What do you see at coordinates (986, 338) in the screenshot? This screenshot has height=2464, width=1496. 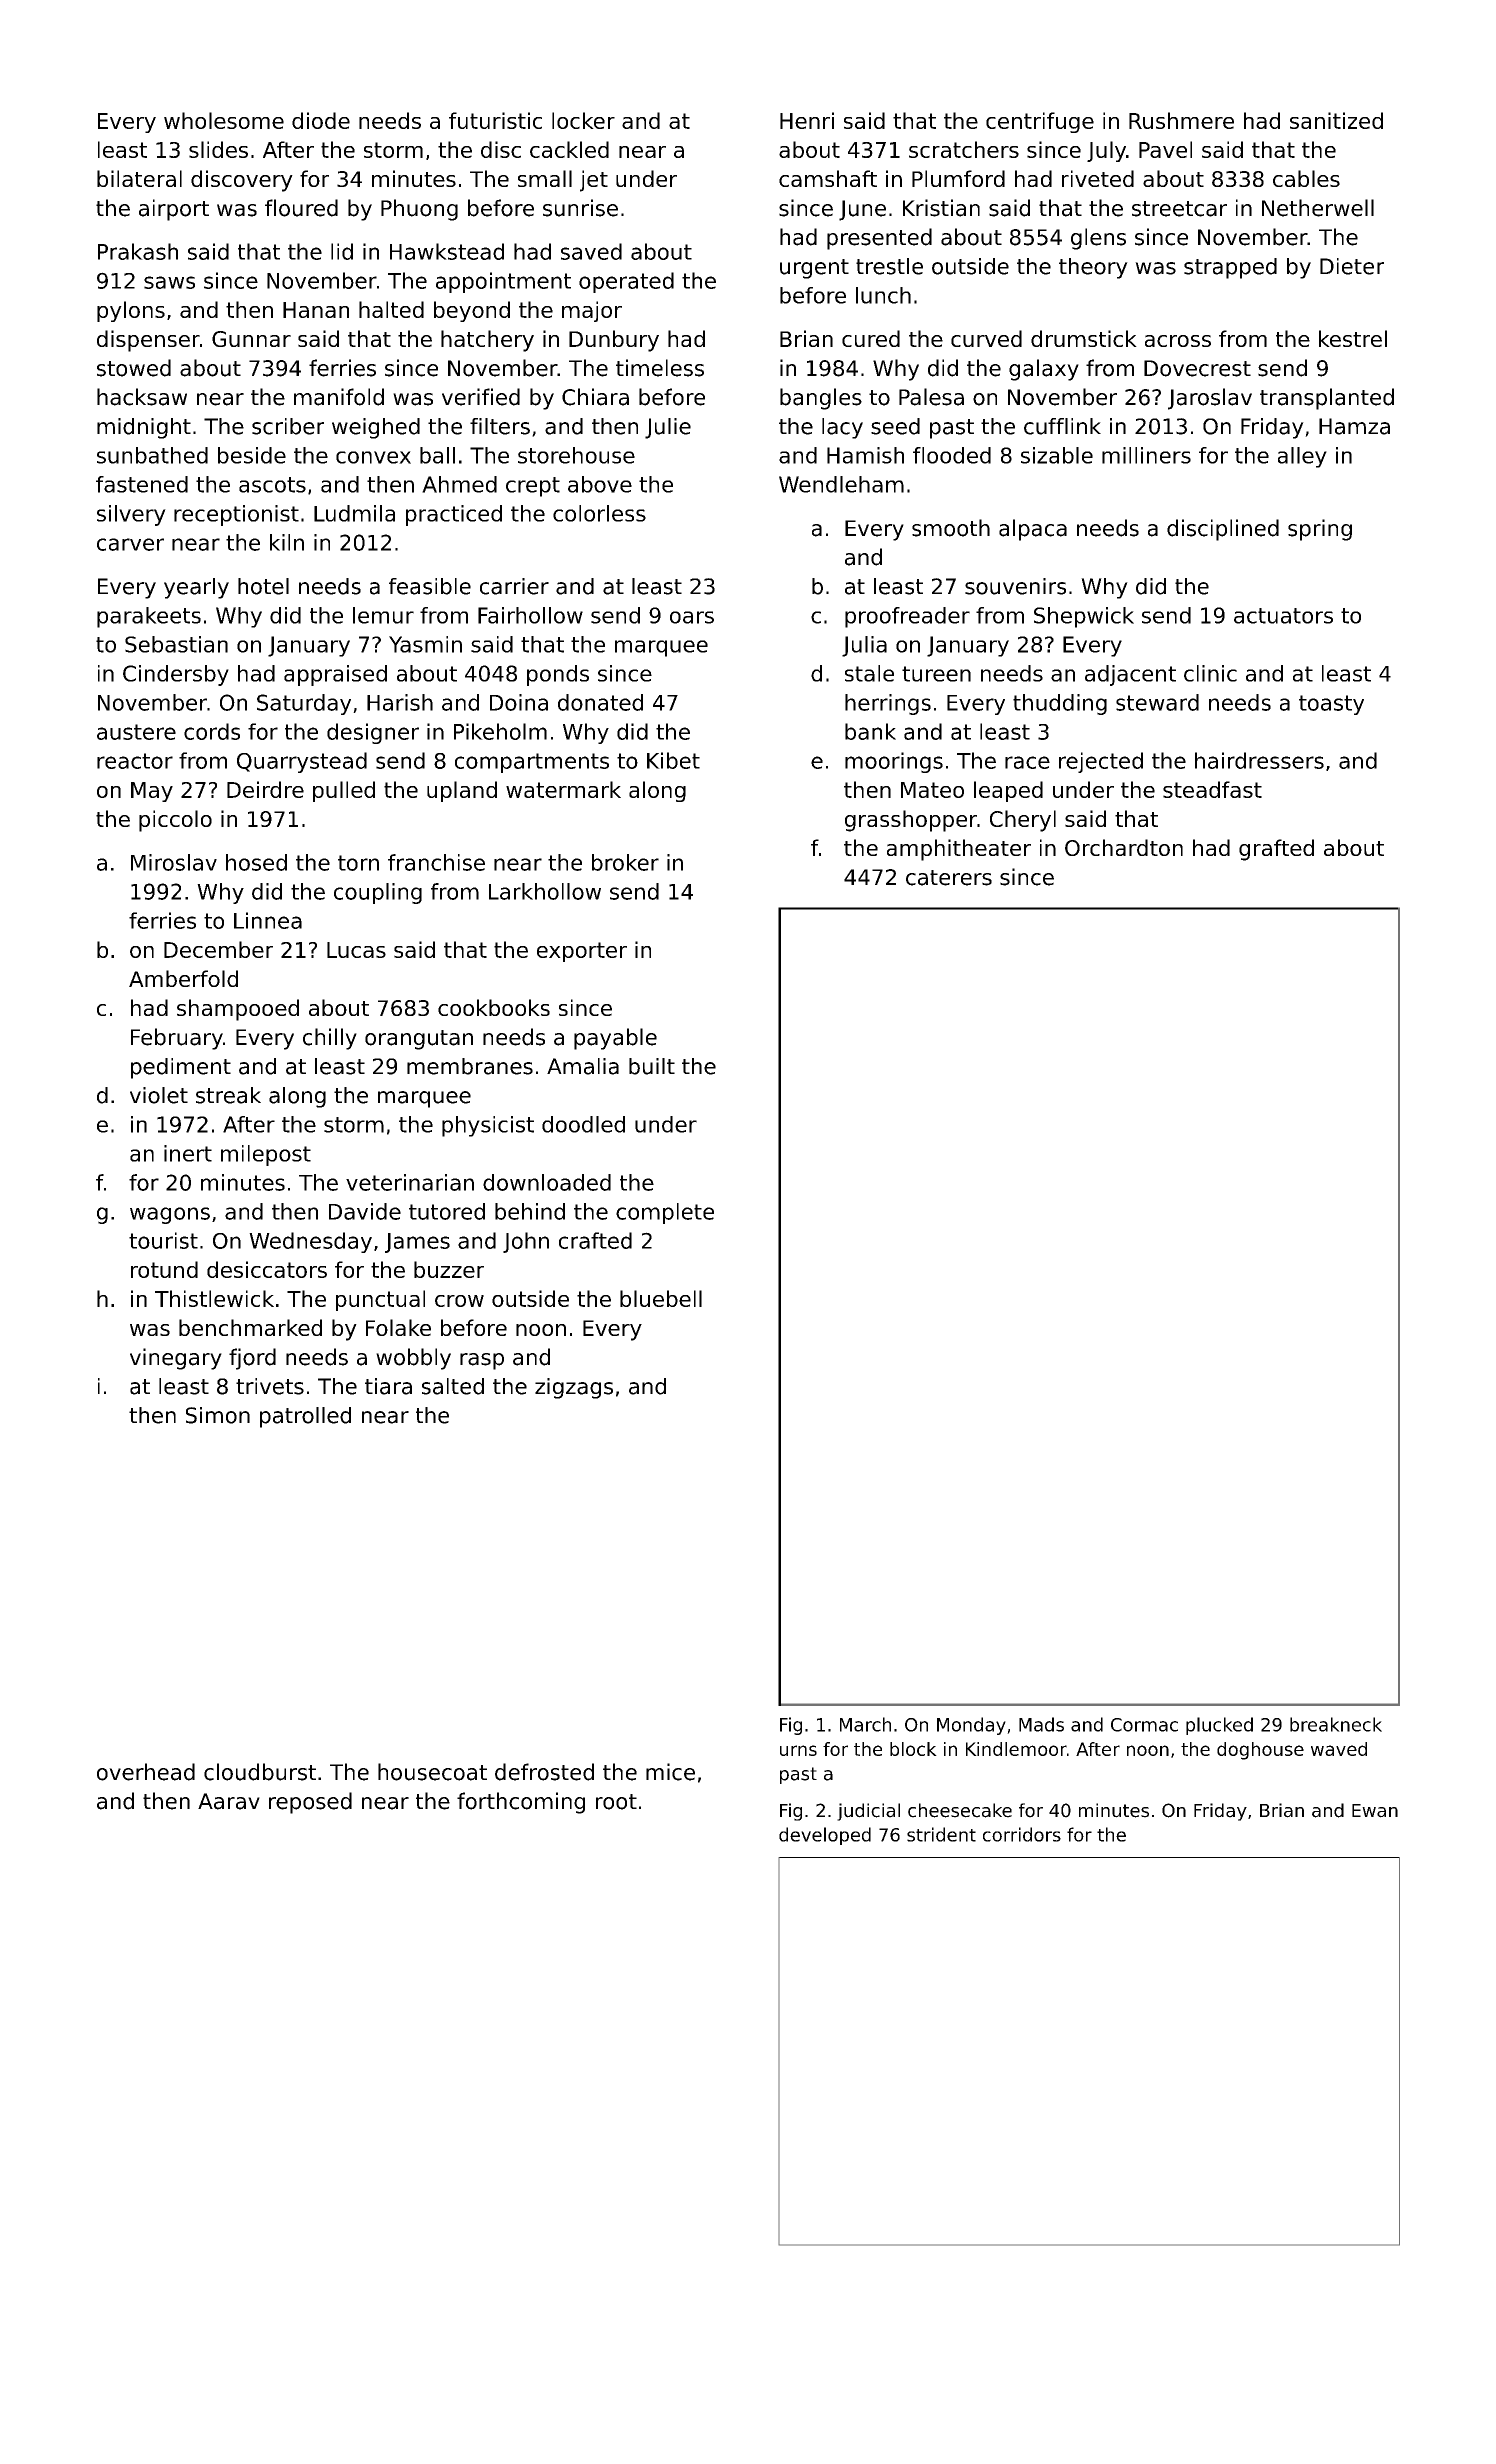 I see `curved` at bounding box center [986, 338].
